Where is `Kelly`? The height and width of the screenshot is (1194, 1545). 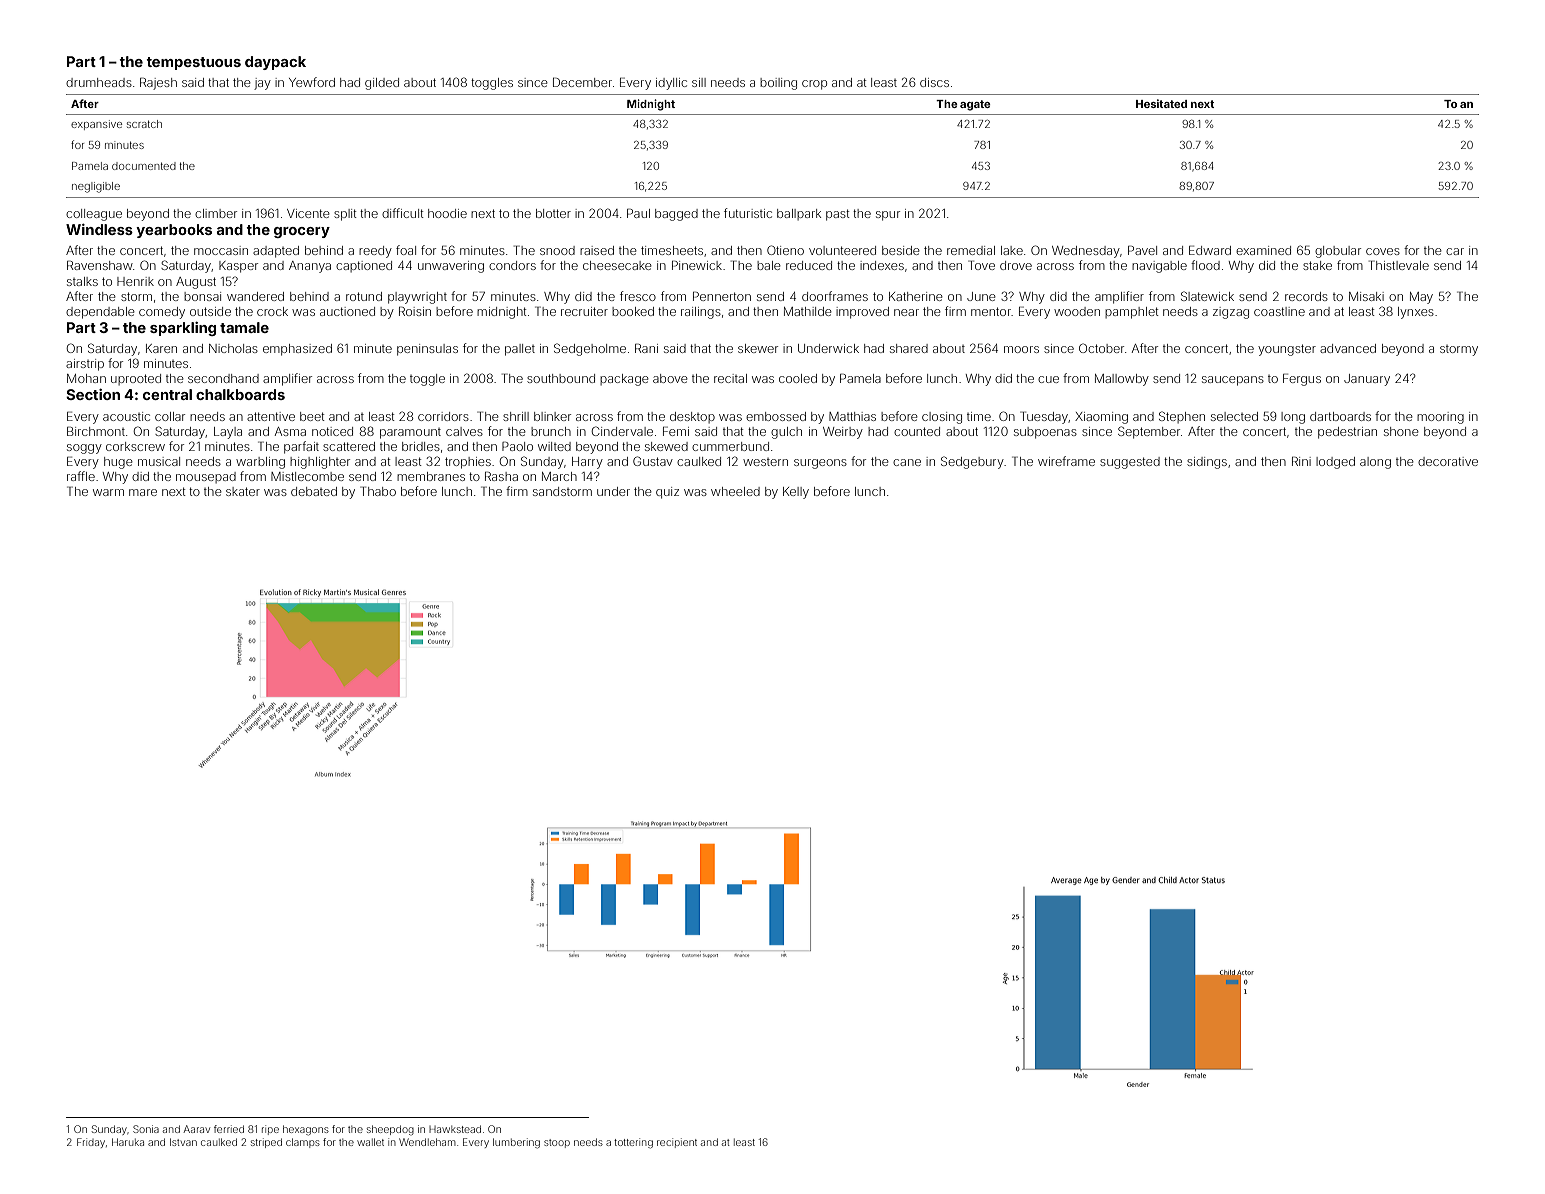 Kelly is located at coordinates (796, 493).
